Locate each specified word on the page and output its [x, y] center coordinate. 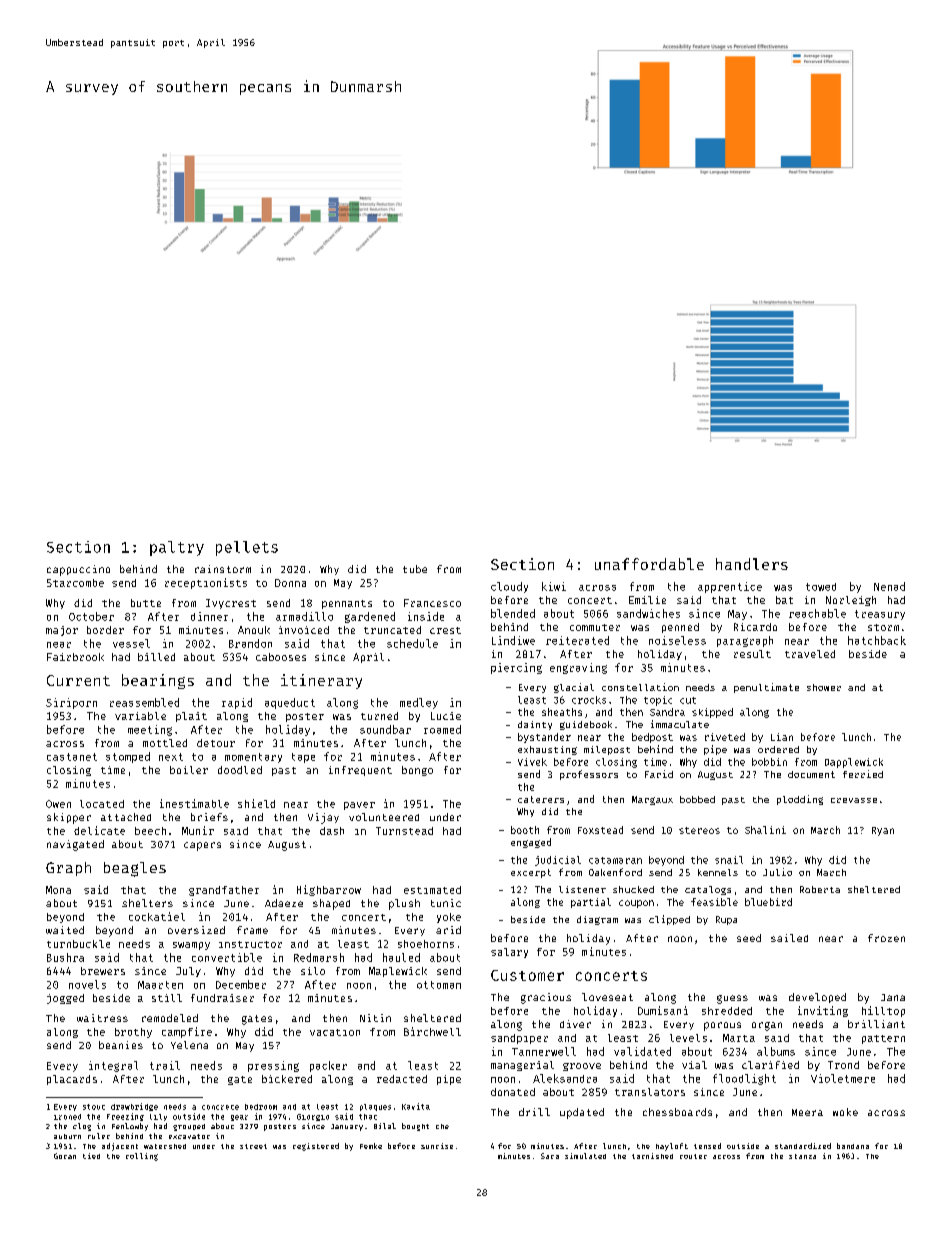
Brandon [250, 643]
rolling [142, 1157]
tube [415, 569]
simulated [585, 1156]
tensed [707, 1146]
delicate [99, 830]
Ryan [883, 831]
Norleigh [851, 601]
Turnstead [404, 831]
